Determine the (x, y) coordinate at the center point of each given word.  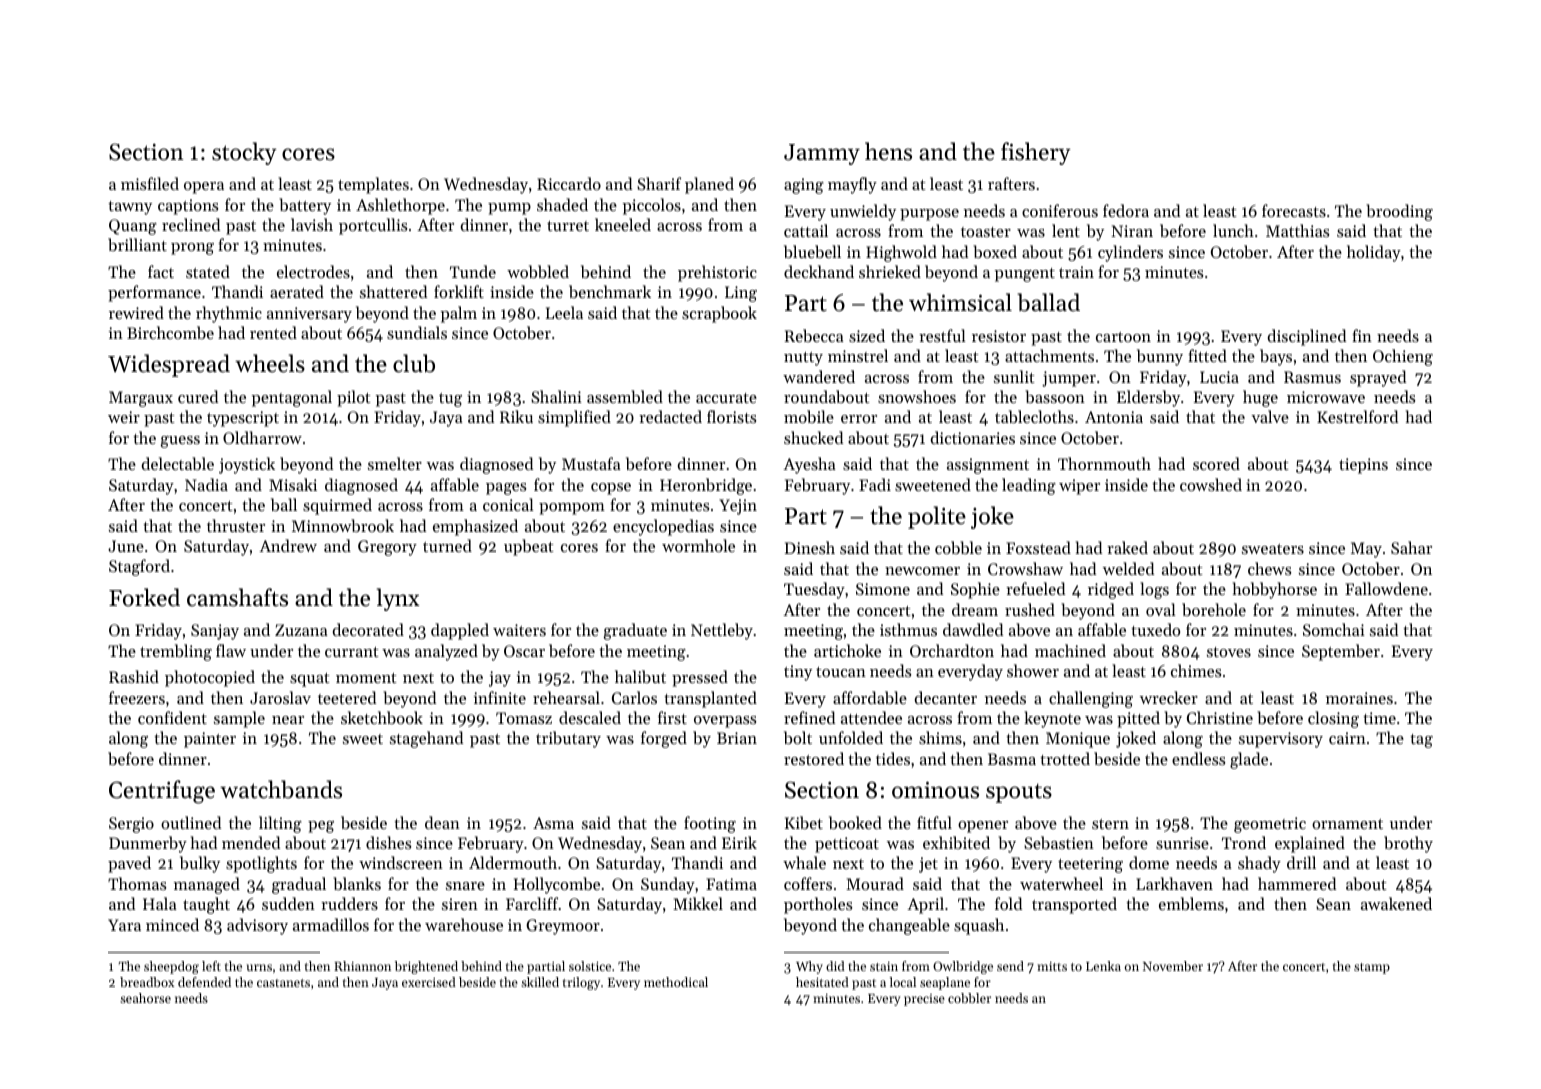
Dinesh (810, 547)
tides (893, 758)
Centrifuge (162, 792)
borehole (1214, 609)
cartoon (1123, 337)
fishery (1036, 153)
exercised (429, 982)
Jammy (822, 154)
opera (204, 188)
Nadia (206, 484)
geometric (1270, 825)
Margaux (141, 399)
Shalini (556, 396)
